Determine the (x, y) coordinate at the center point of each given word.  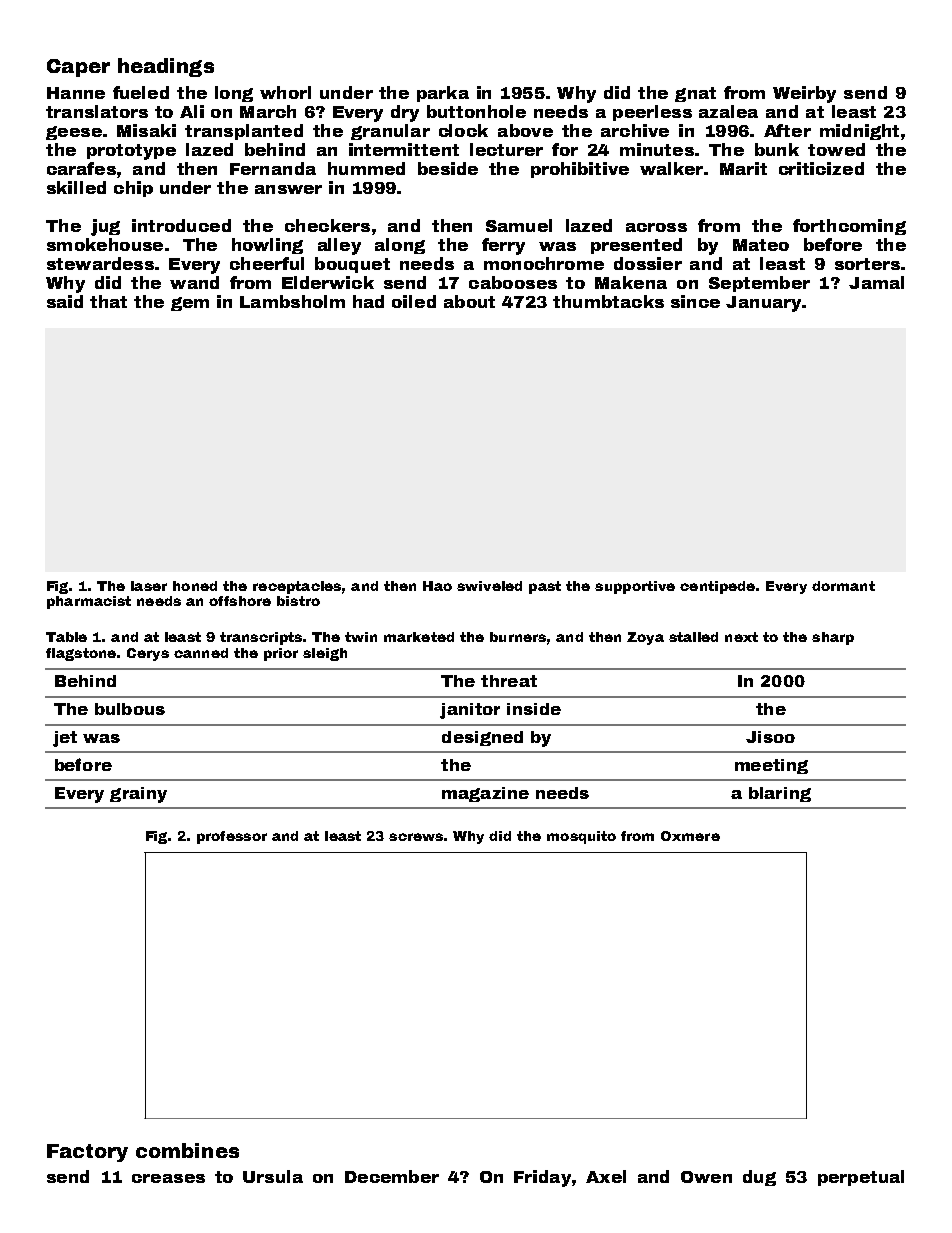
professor (232, 837)
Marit (743, 168)
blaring (780, 794)
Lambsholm (292, 301)
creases (168, 1178)
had (368, 301)
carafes (81, 168)
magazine (485, 794)
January (763, 304)
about (469, 301)
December (392, 1176)
